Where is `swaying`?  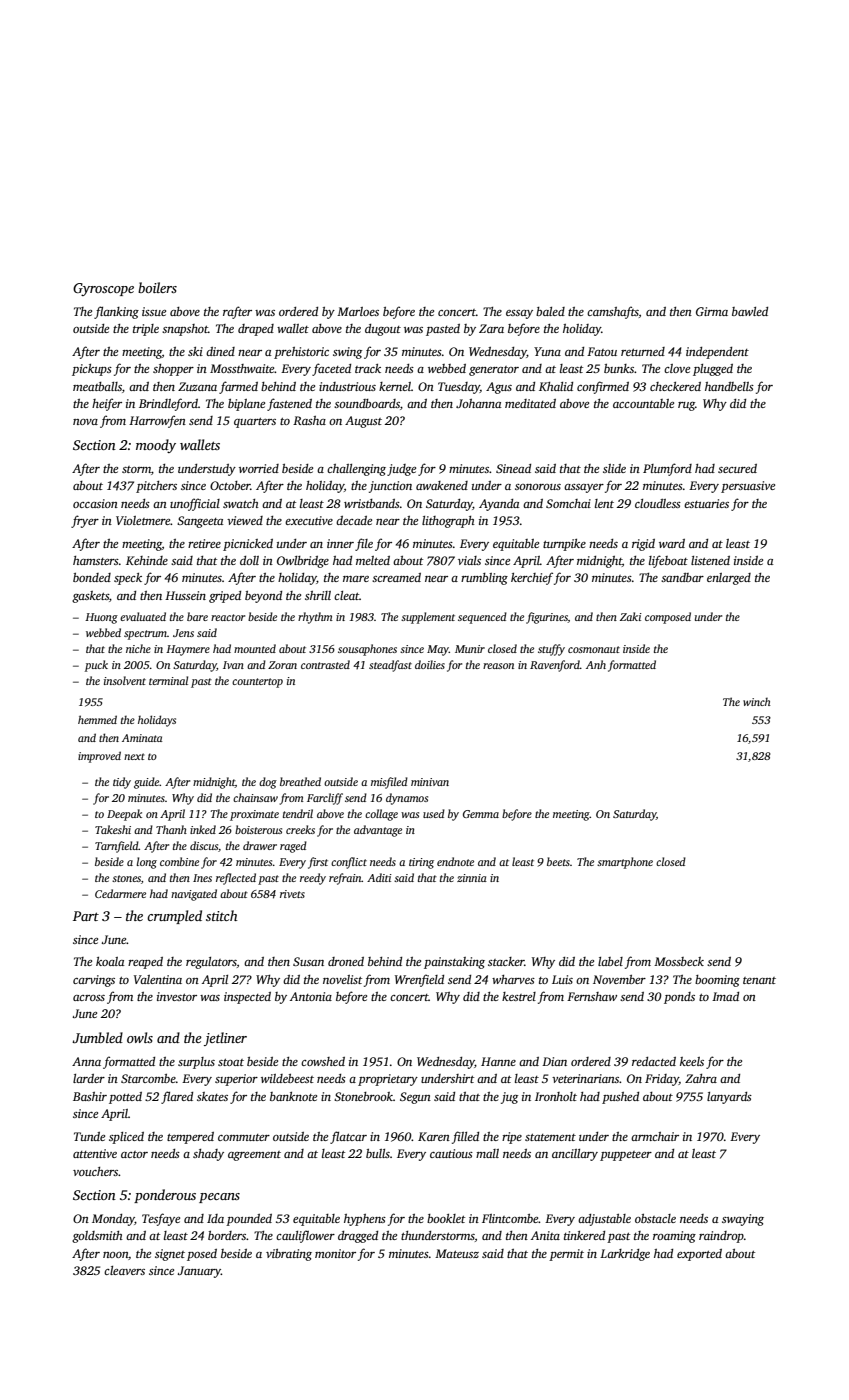
swaying is located at coordinates (743, 1220).
